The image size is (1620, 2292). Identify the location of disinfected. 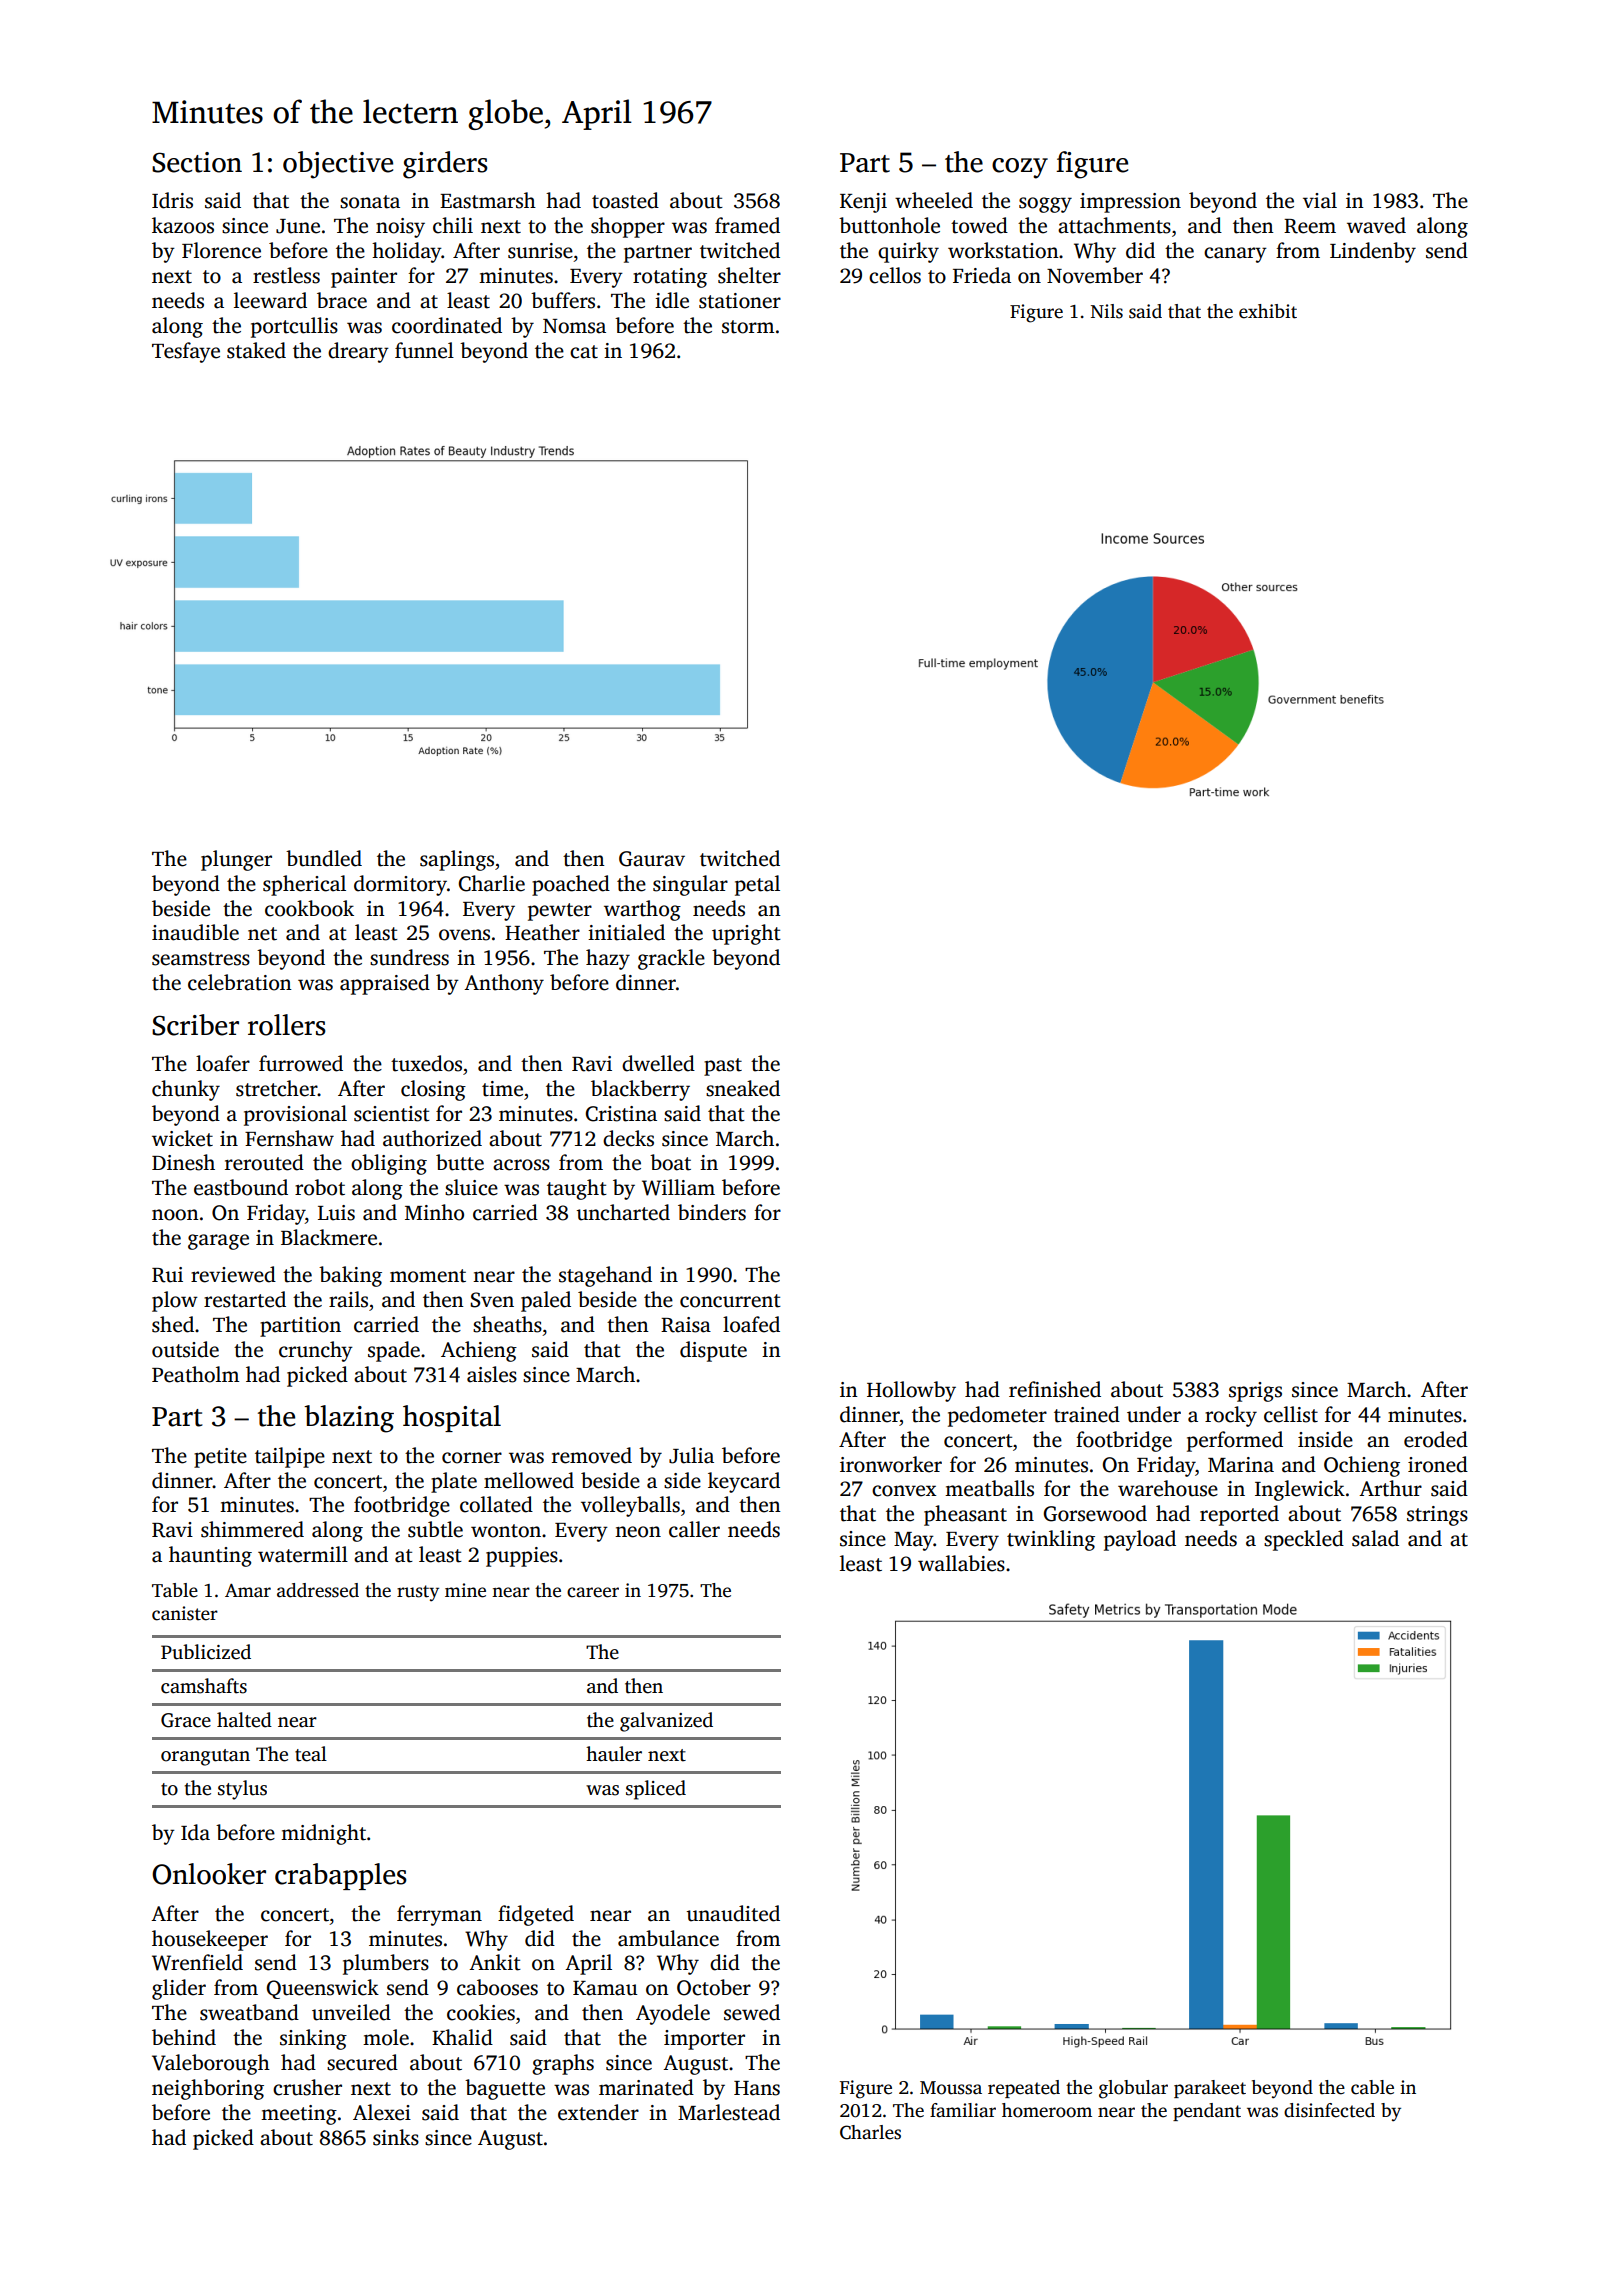
(1329, 2110).
